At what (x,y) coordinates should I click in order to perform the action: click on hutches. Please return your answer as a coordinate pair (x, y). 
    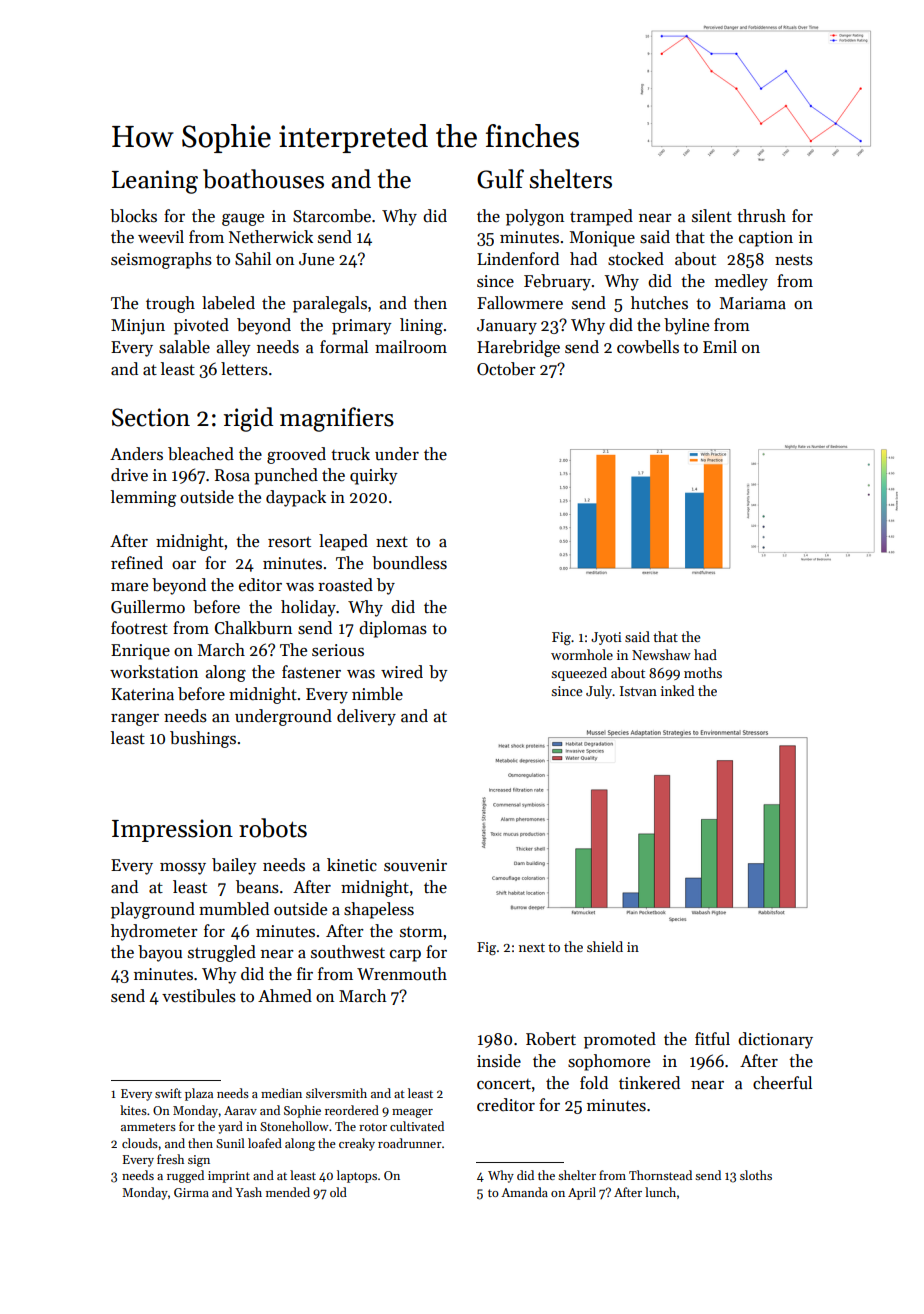
    Looking at the image, I should click on (659, 303).
